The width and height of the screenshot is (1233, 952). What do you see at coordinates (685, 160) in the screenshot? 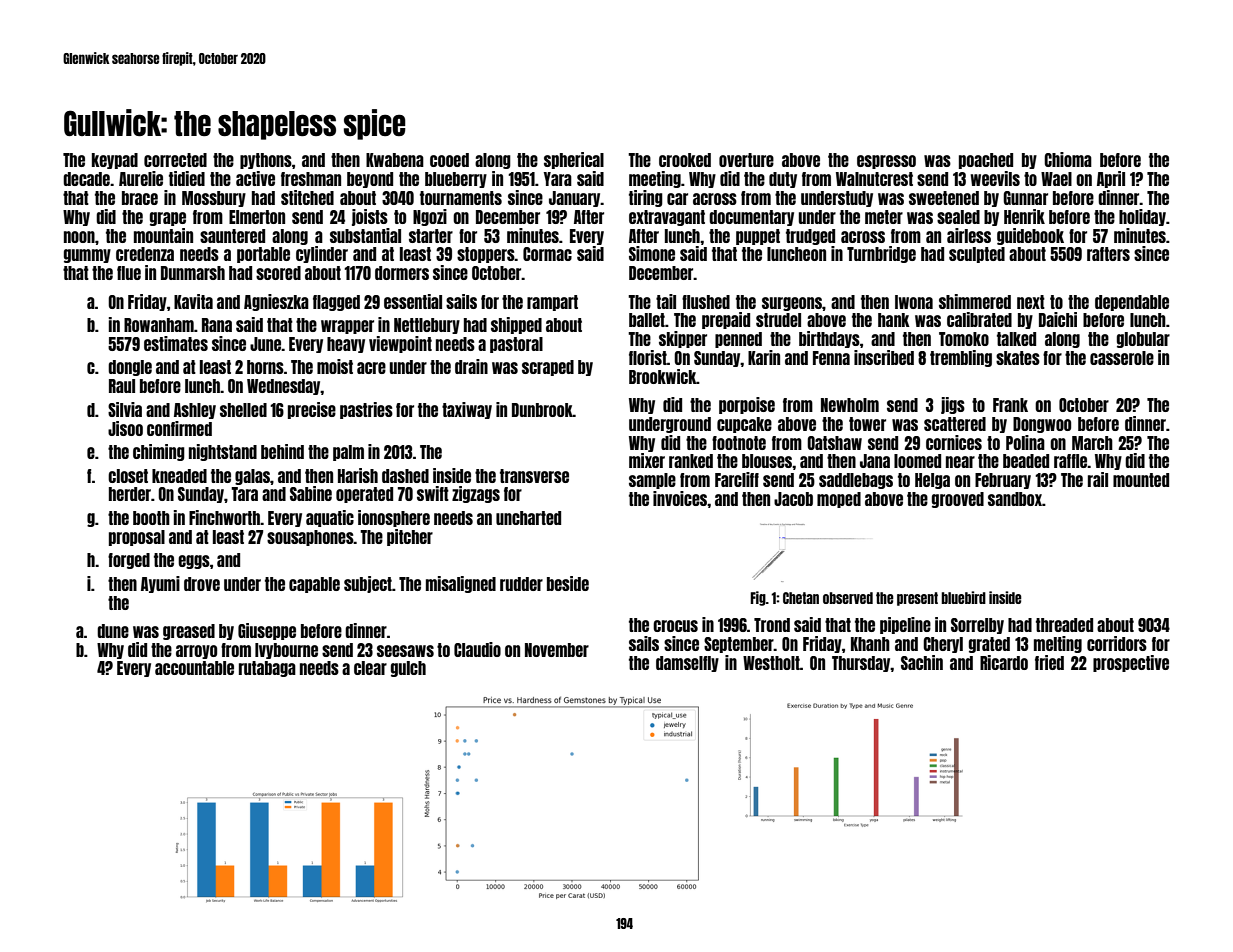
I see `crooked` at bounding box center [685, 160].
